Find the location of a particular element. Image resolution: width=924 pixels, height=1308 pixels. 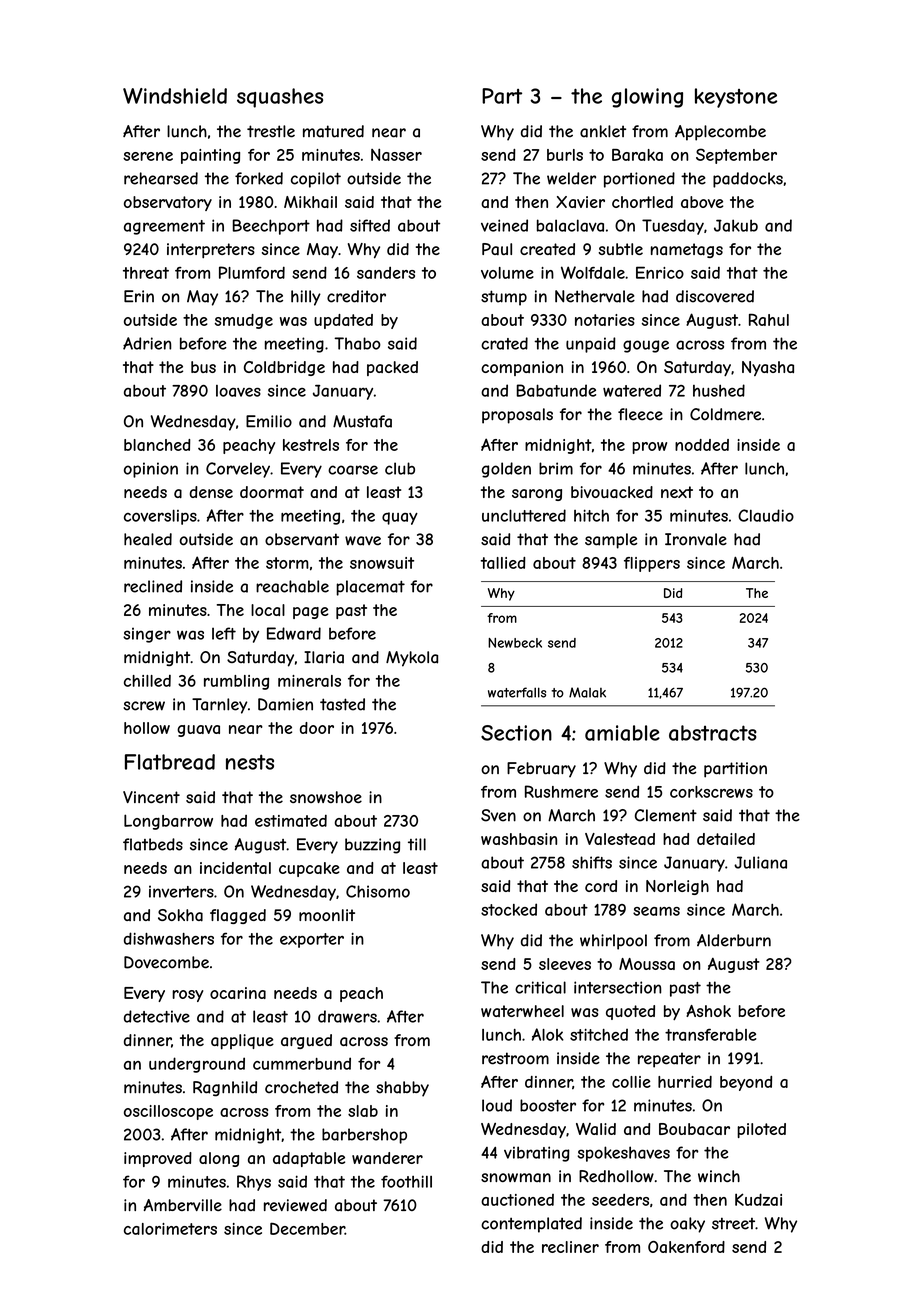

Mykola is located at coordinates (412, 659).
